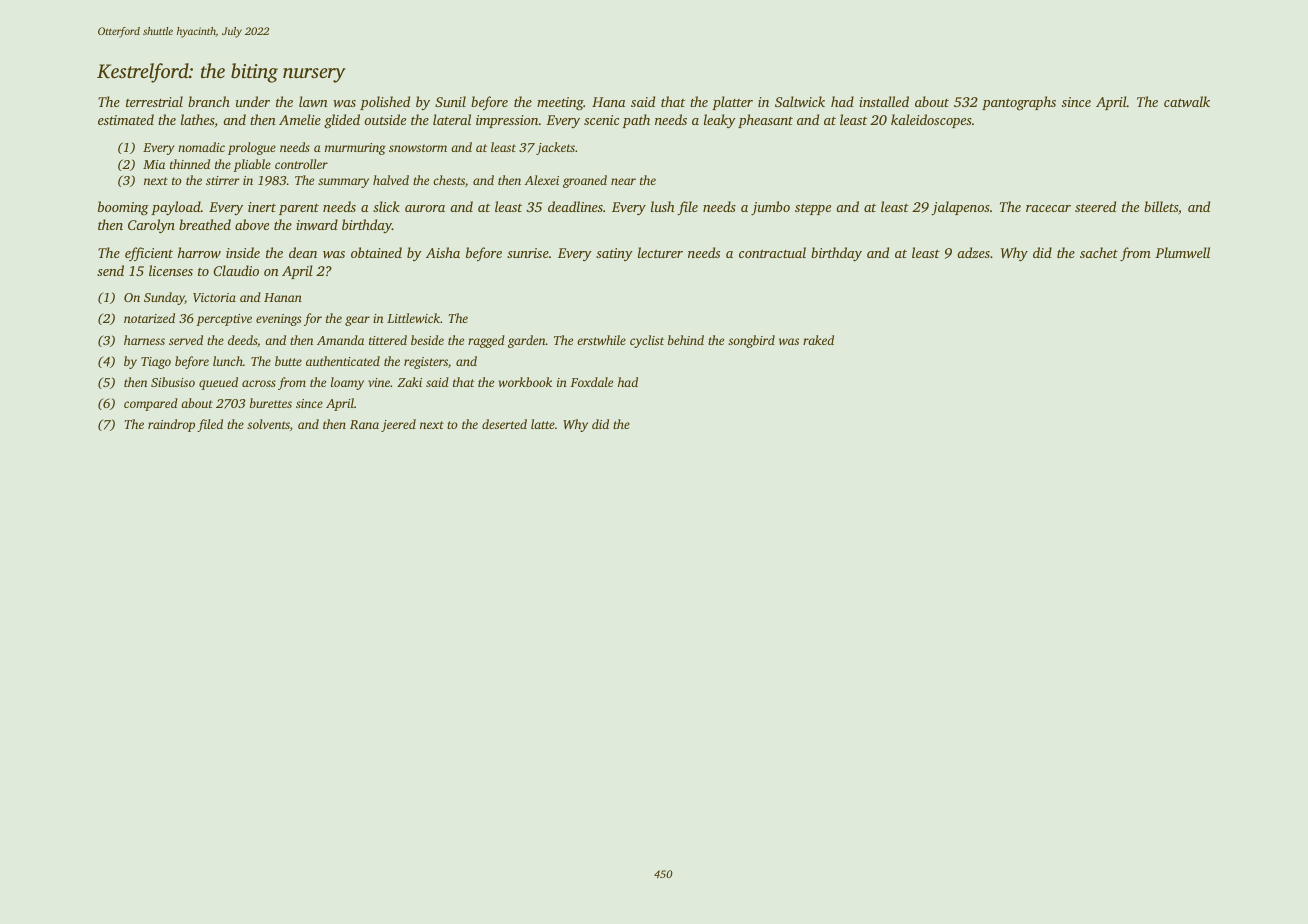  What do you see at coordinates (973, 252) in the page?
I see `adzes` at bounding box center [973, 252].
